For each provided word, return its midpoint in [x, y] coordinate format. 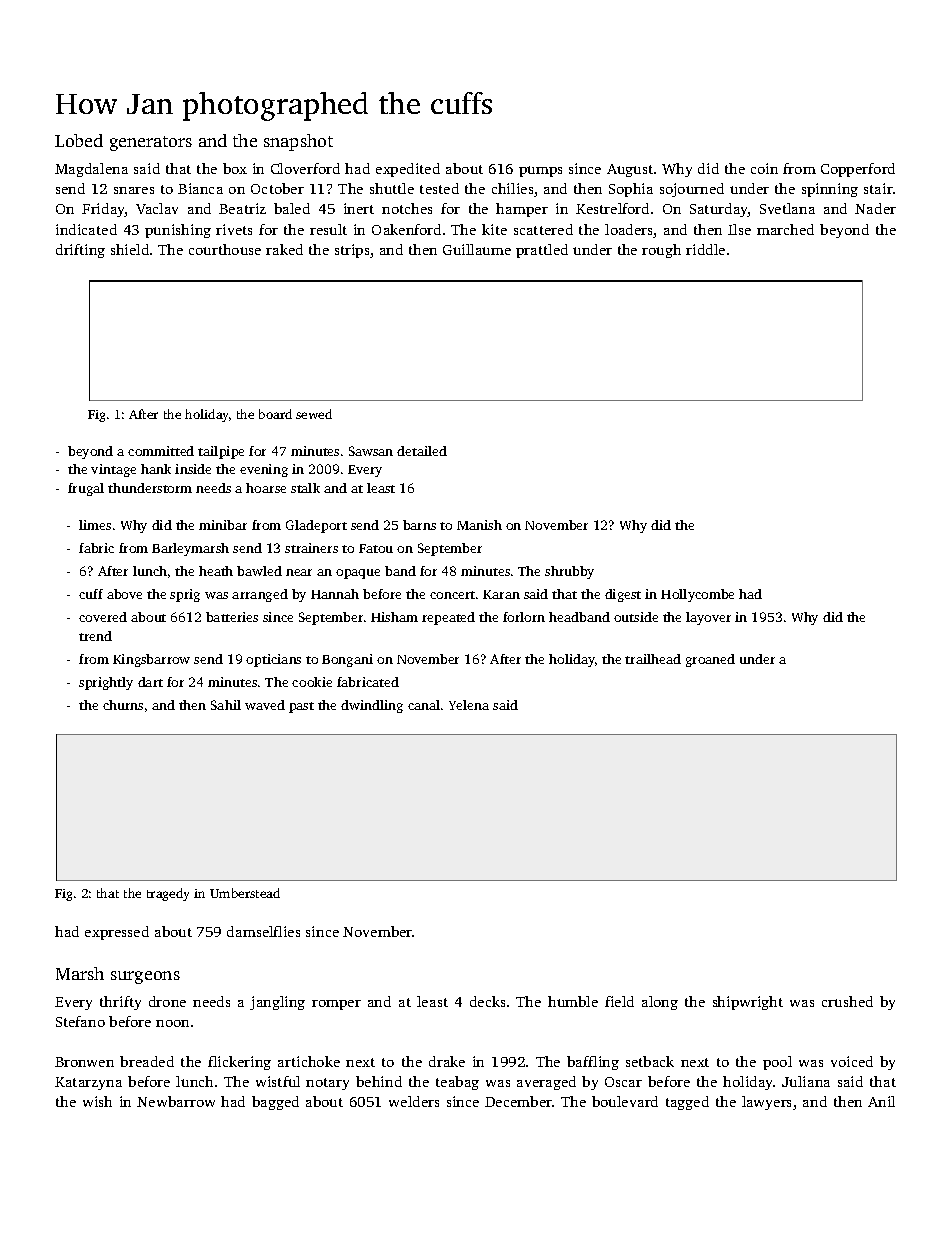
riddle [705, 249]
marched [785, 229]
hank [156, 469]
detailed [422, 451]
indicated [86, 229]
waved [265, 705]
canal [424, 705]
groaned [710, 660]
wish [97, 1101]
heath [216, 571]
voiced [852, 1061]
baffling [593, 1063]
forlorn [524, 617]
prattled [542, 251]
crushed [847, 1001]
